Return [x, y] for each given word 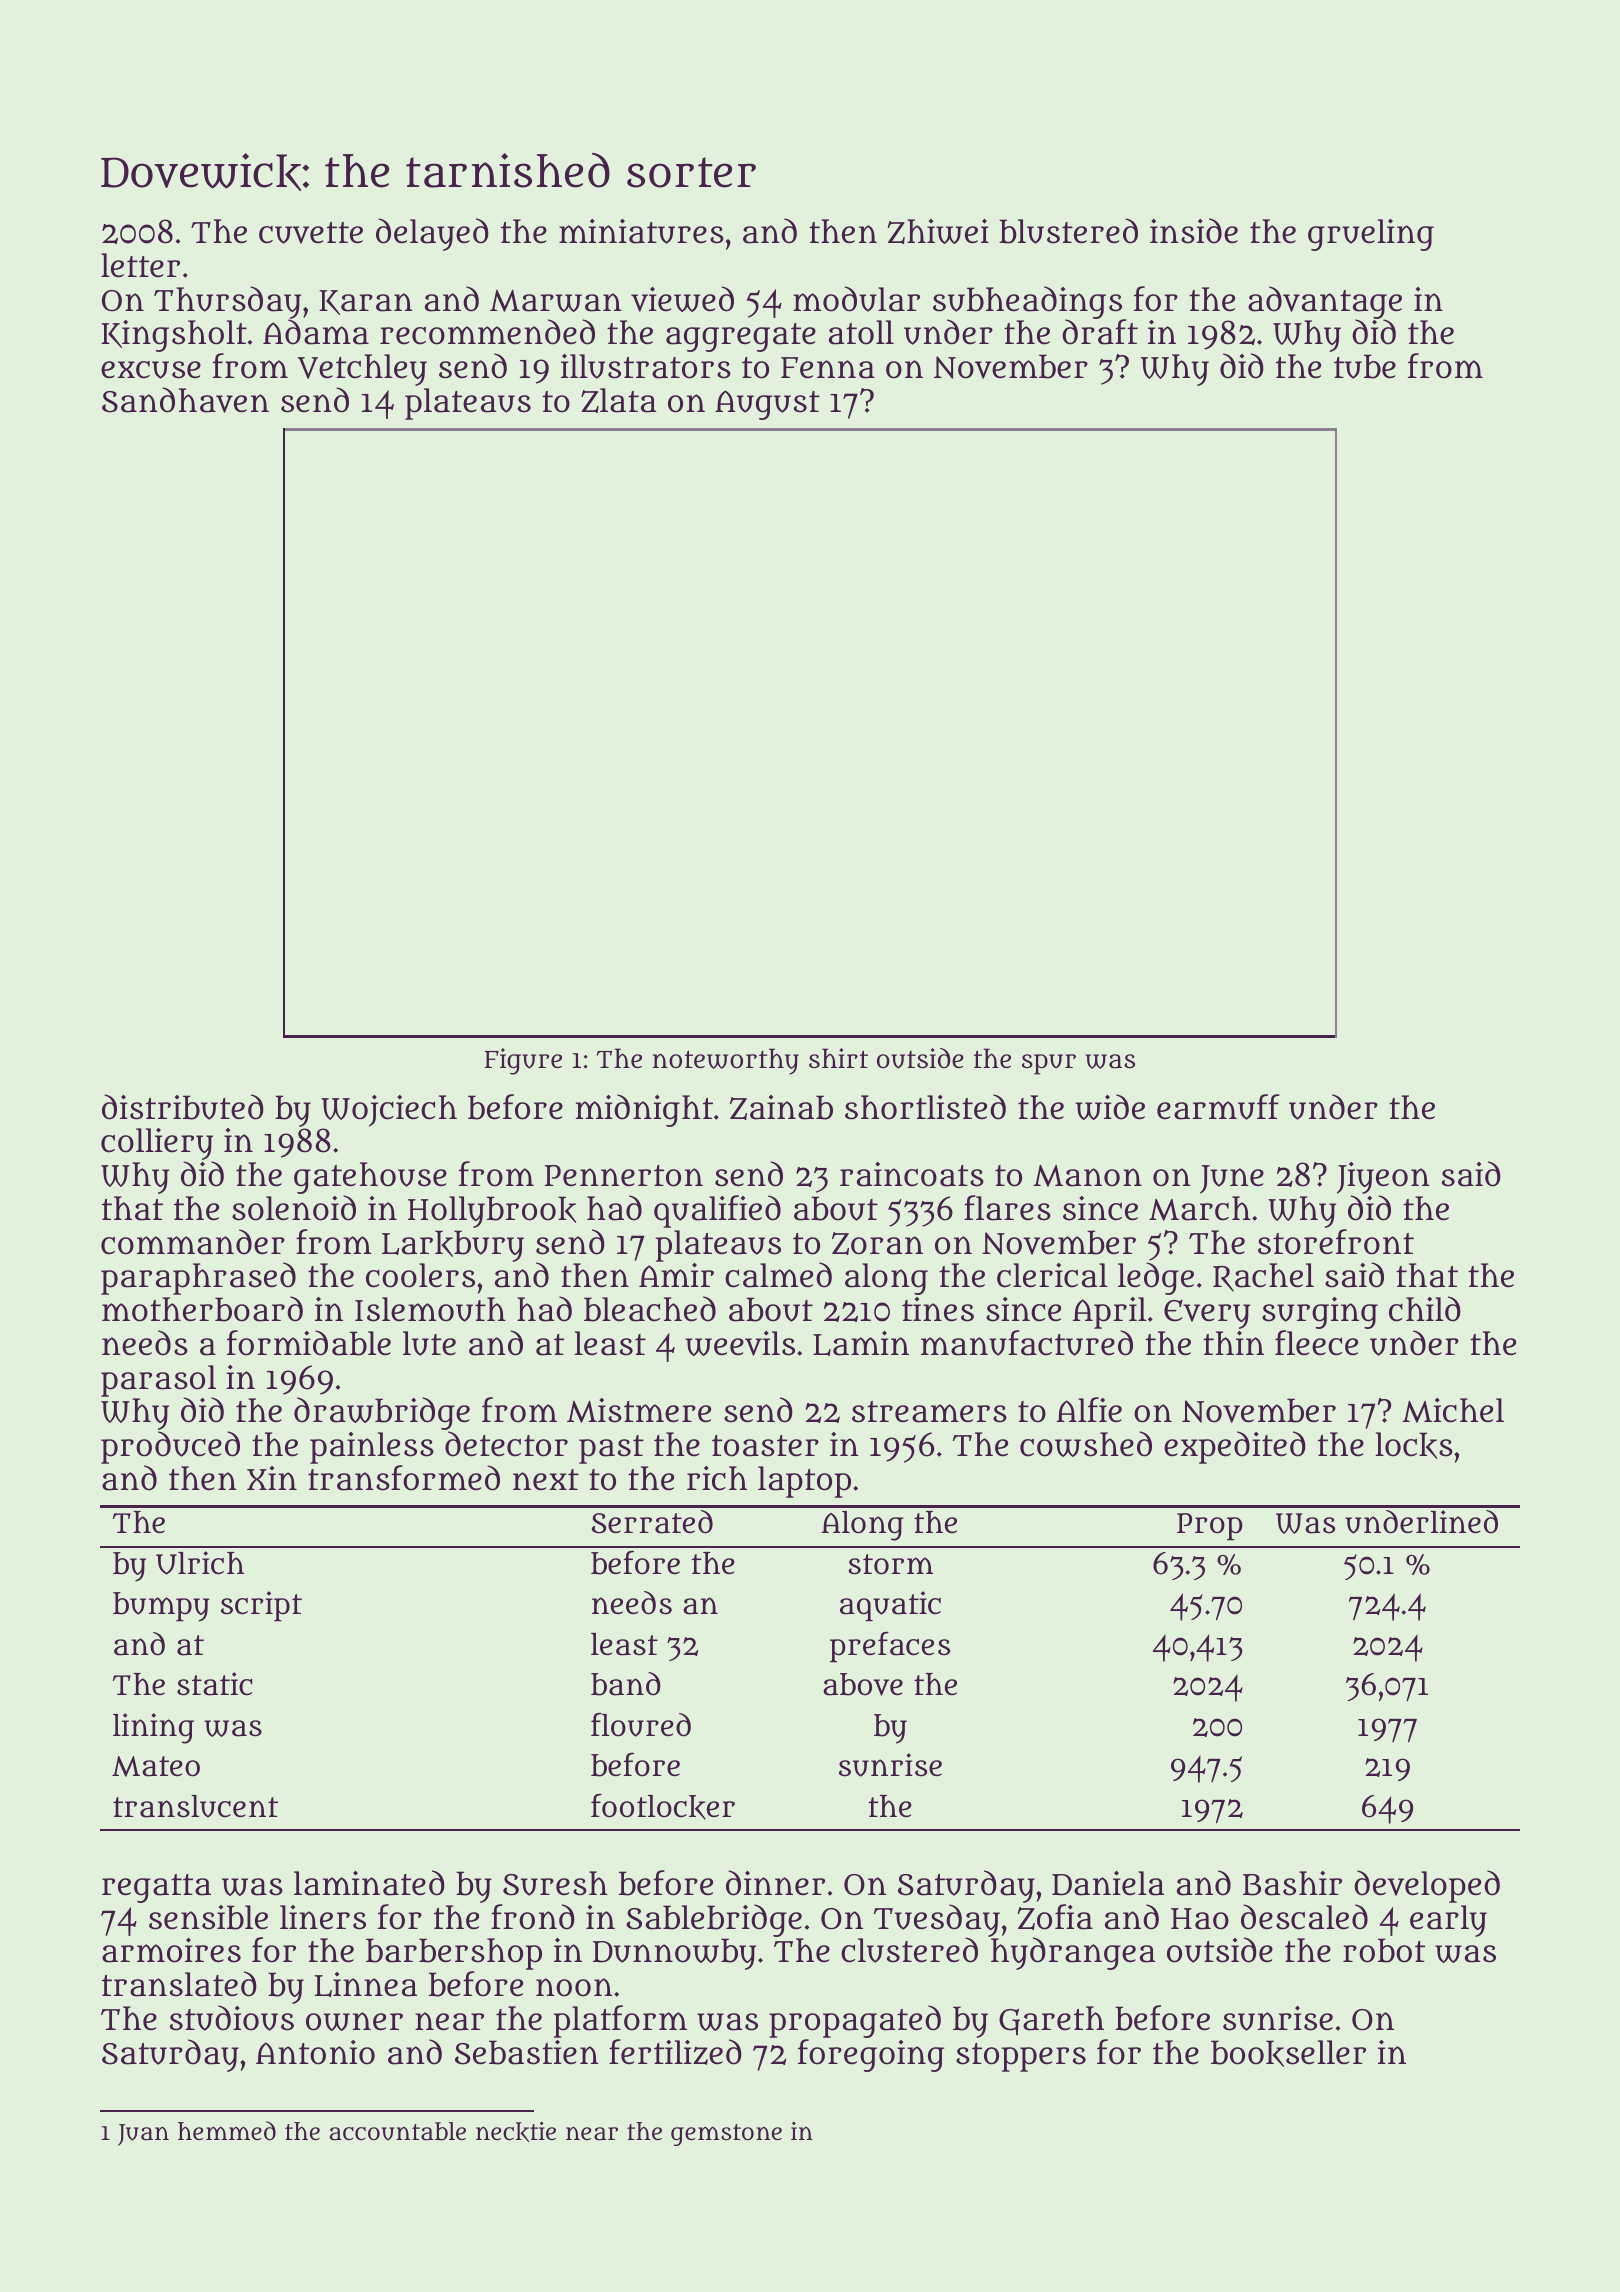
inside [1194, 231]
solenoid [294, 1208]
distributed [183, 1107]
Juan [143, 2135]
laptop [804, 1482]
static [214, 1684]
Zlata [618, 400]
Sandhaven [185, 400]
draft [1100, 332]
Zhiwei [938, 231]
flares [1007, 1208]
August [767, 405]
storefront [1336, 1242]
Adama [316, 332]
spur [1049, 1064]
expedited [1235, 1447]
